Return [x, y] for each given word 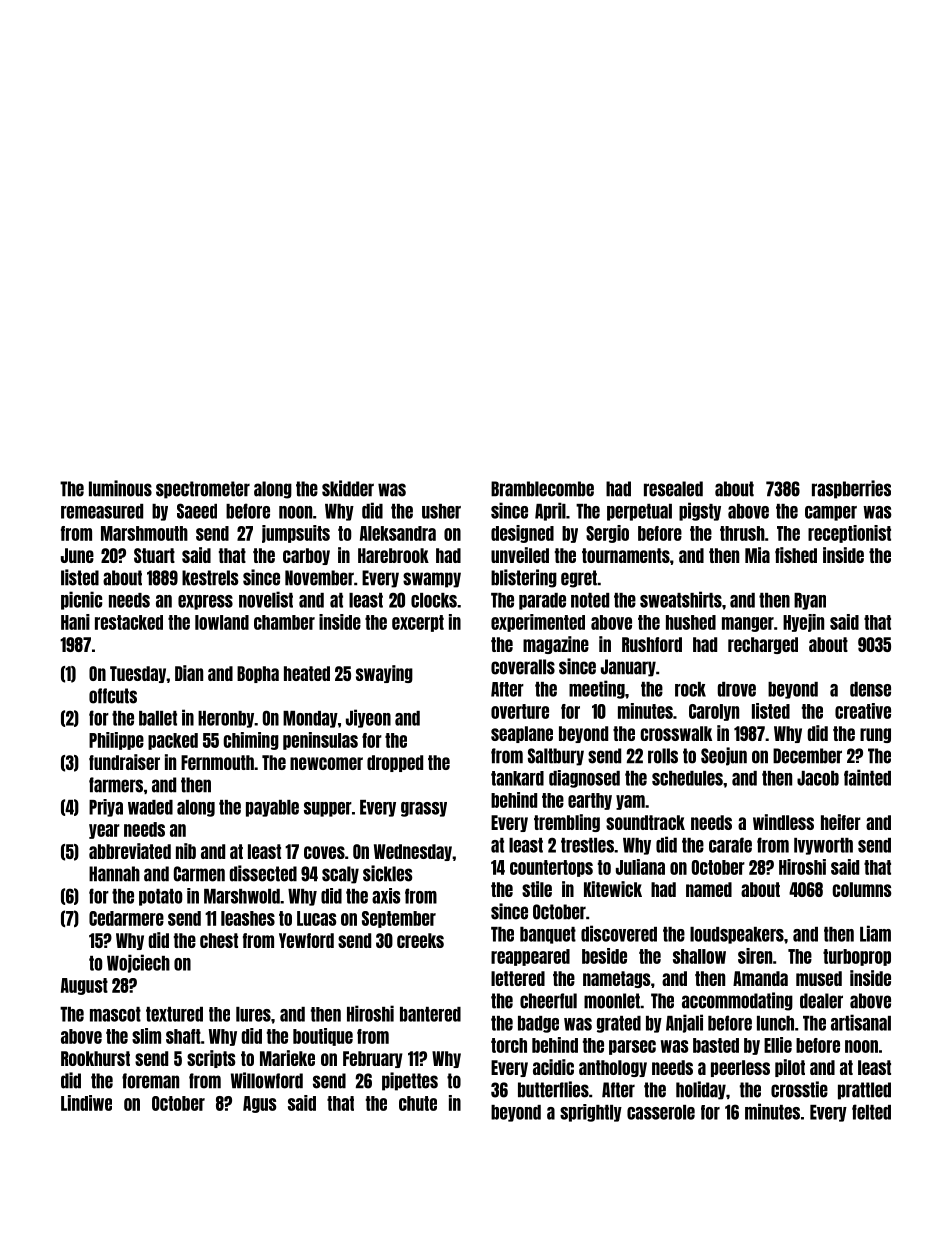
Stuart [154, 555]
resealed [673, 489]
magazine [556, 645]
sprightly [591, 1113]
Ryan [810, 601]
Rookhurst [95, 1058]
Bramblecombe [542, 489]
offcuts [113, 696]
